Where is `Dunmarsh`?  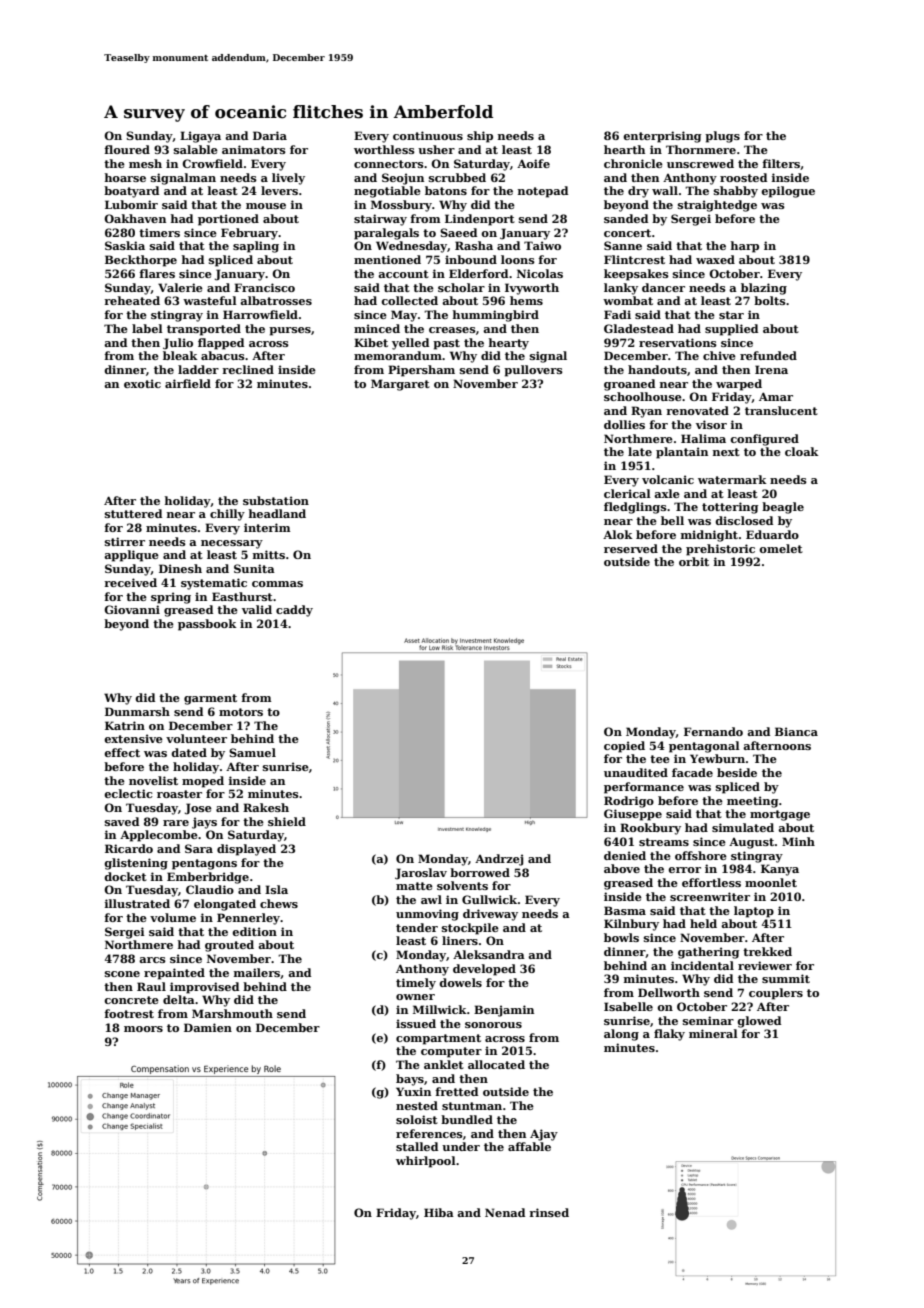 Dunmarsh is located at coordinates (137, 711).
